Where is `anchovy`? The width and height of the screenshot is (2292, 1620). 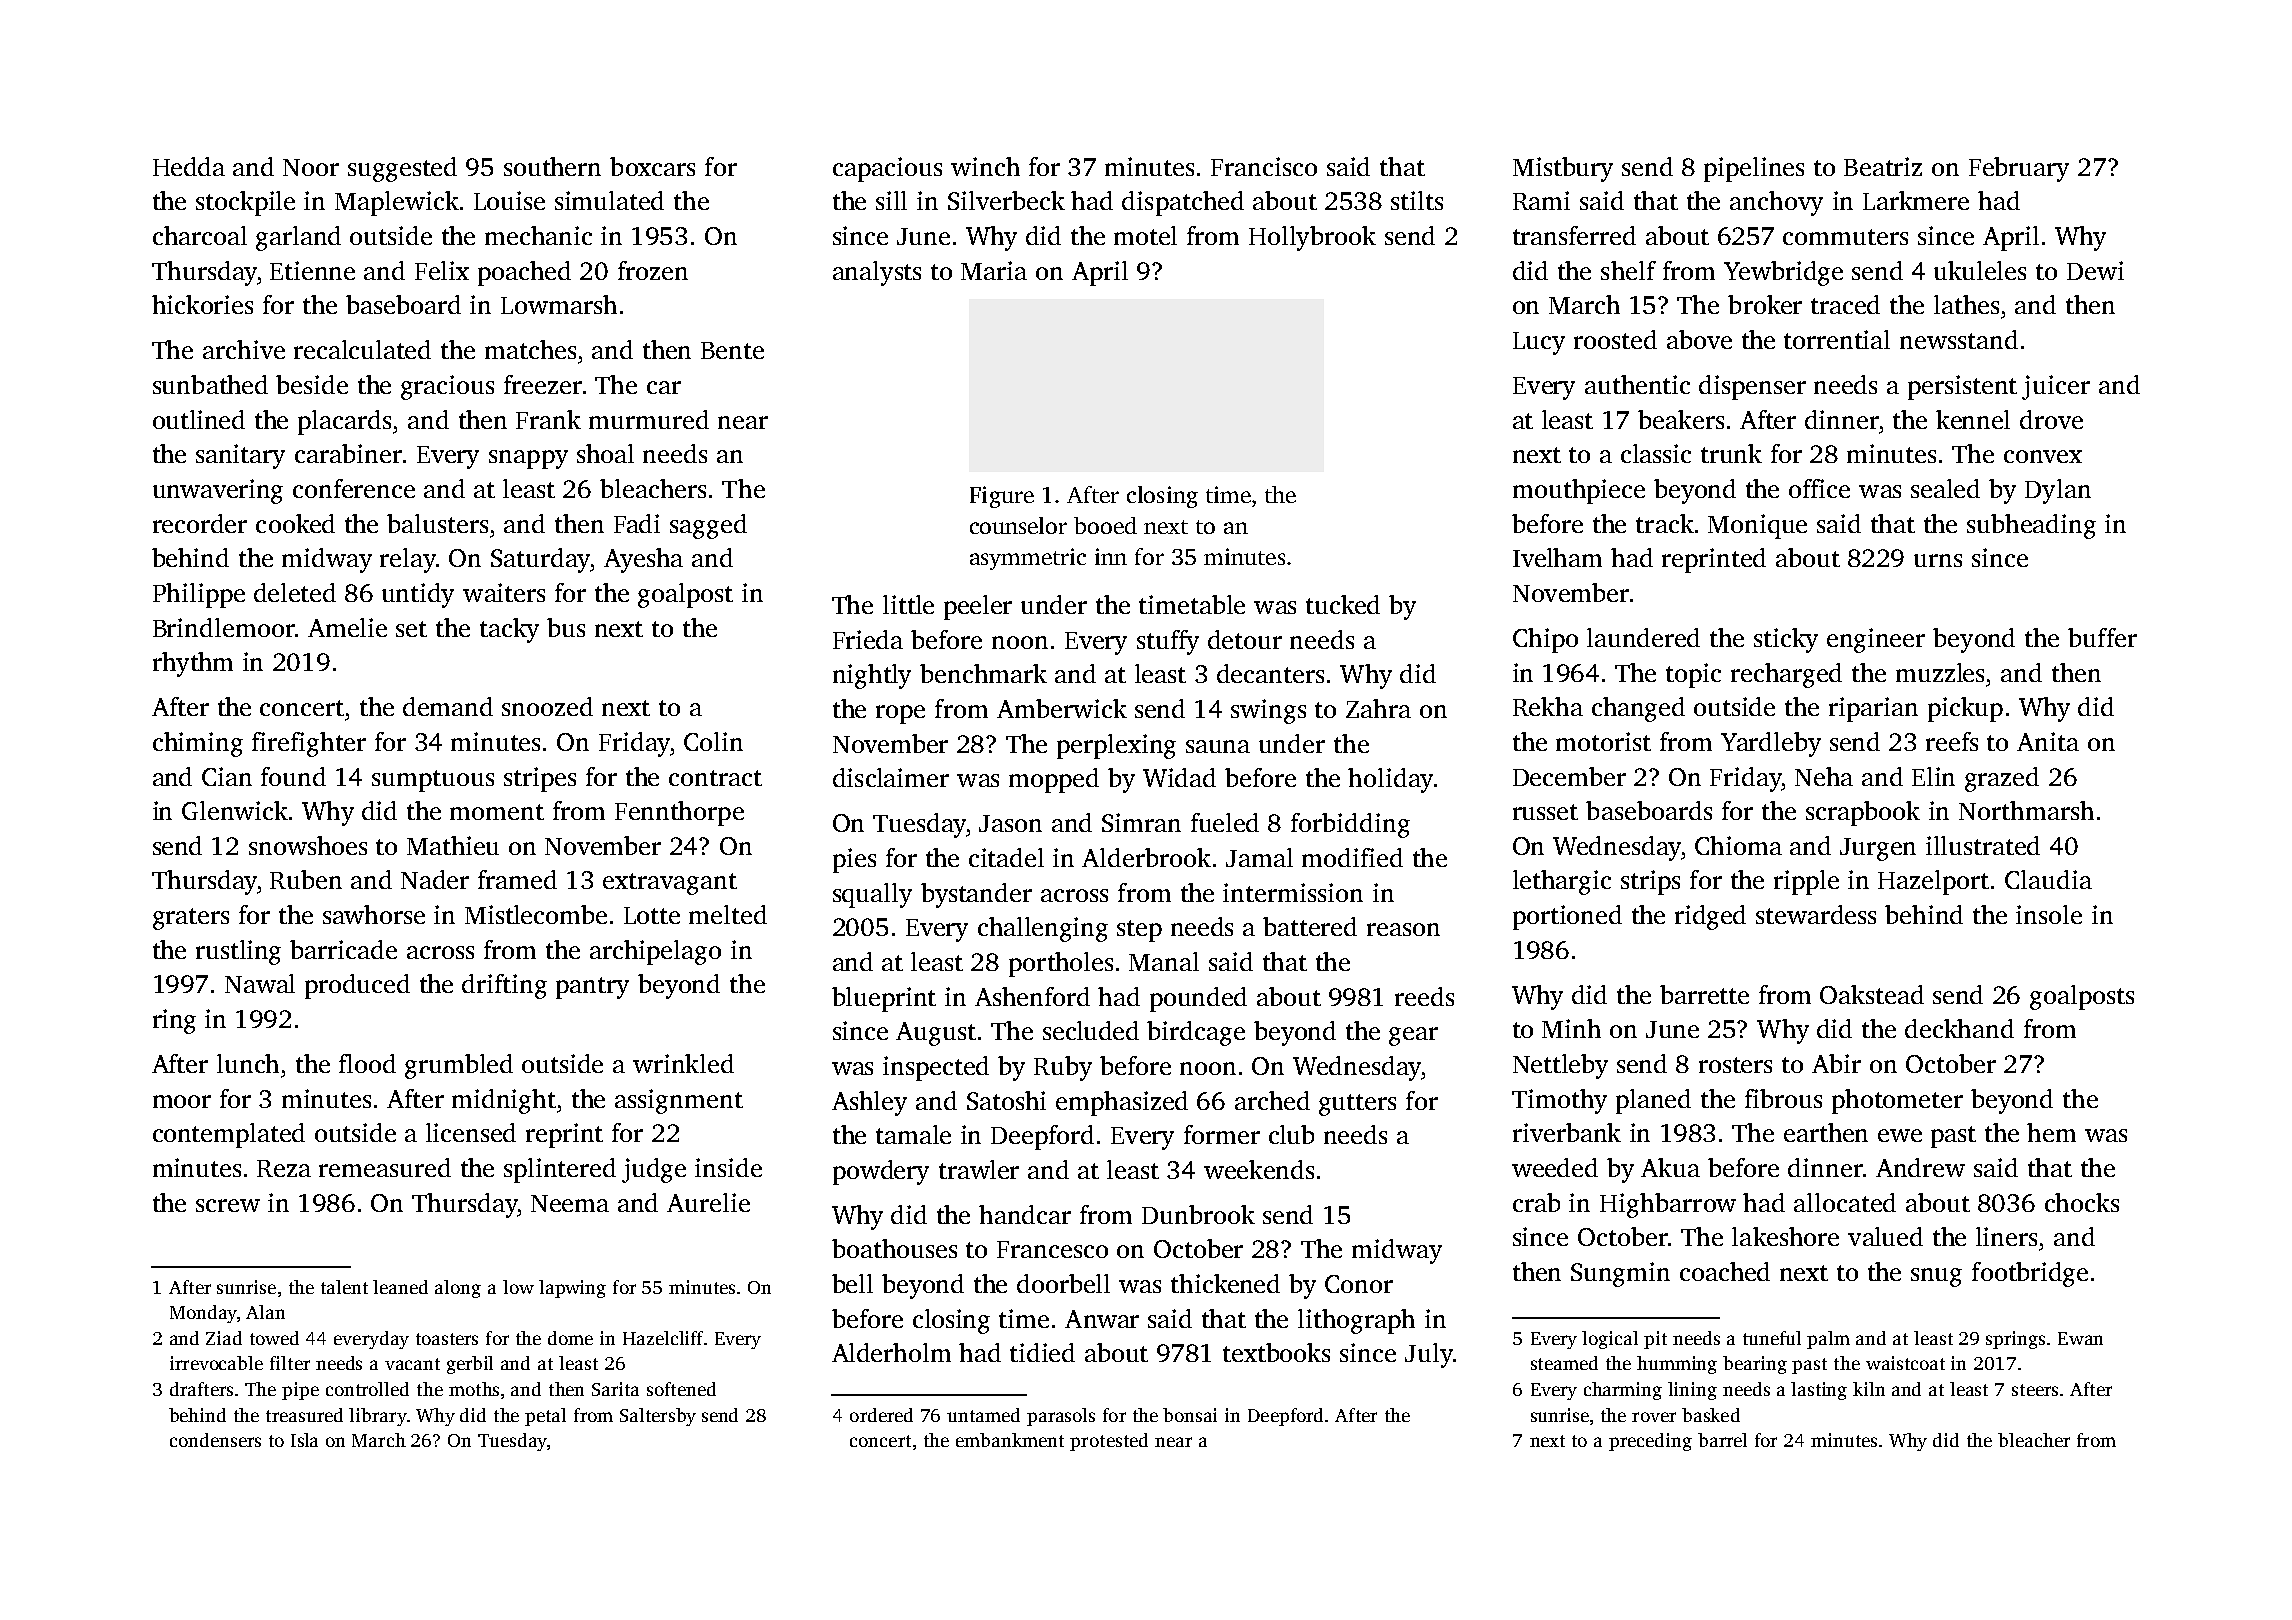 anchovy is located at coordinates (1776, 203).
